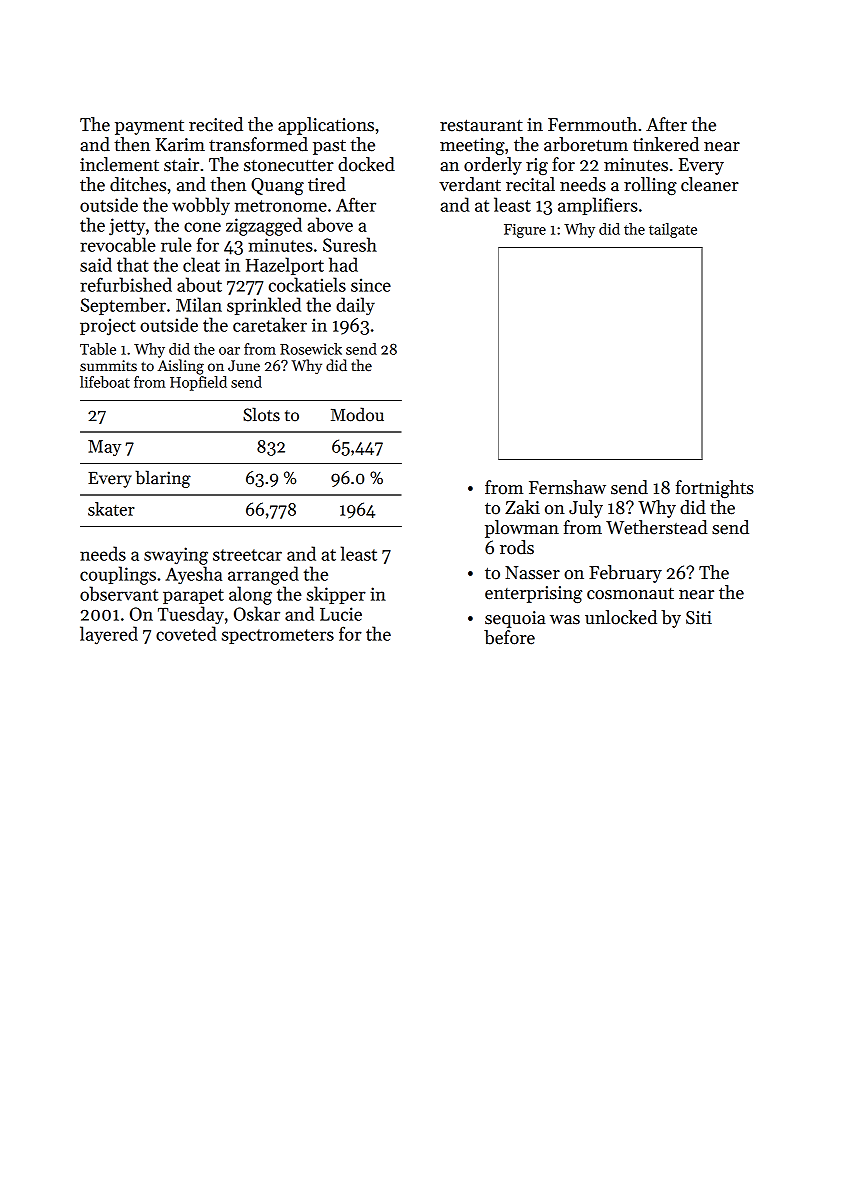  Describe the element at coordinates (673, 230) in the screenshot. I see `tailgate` at that location.
